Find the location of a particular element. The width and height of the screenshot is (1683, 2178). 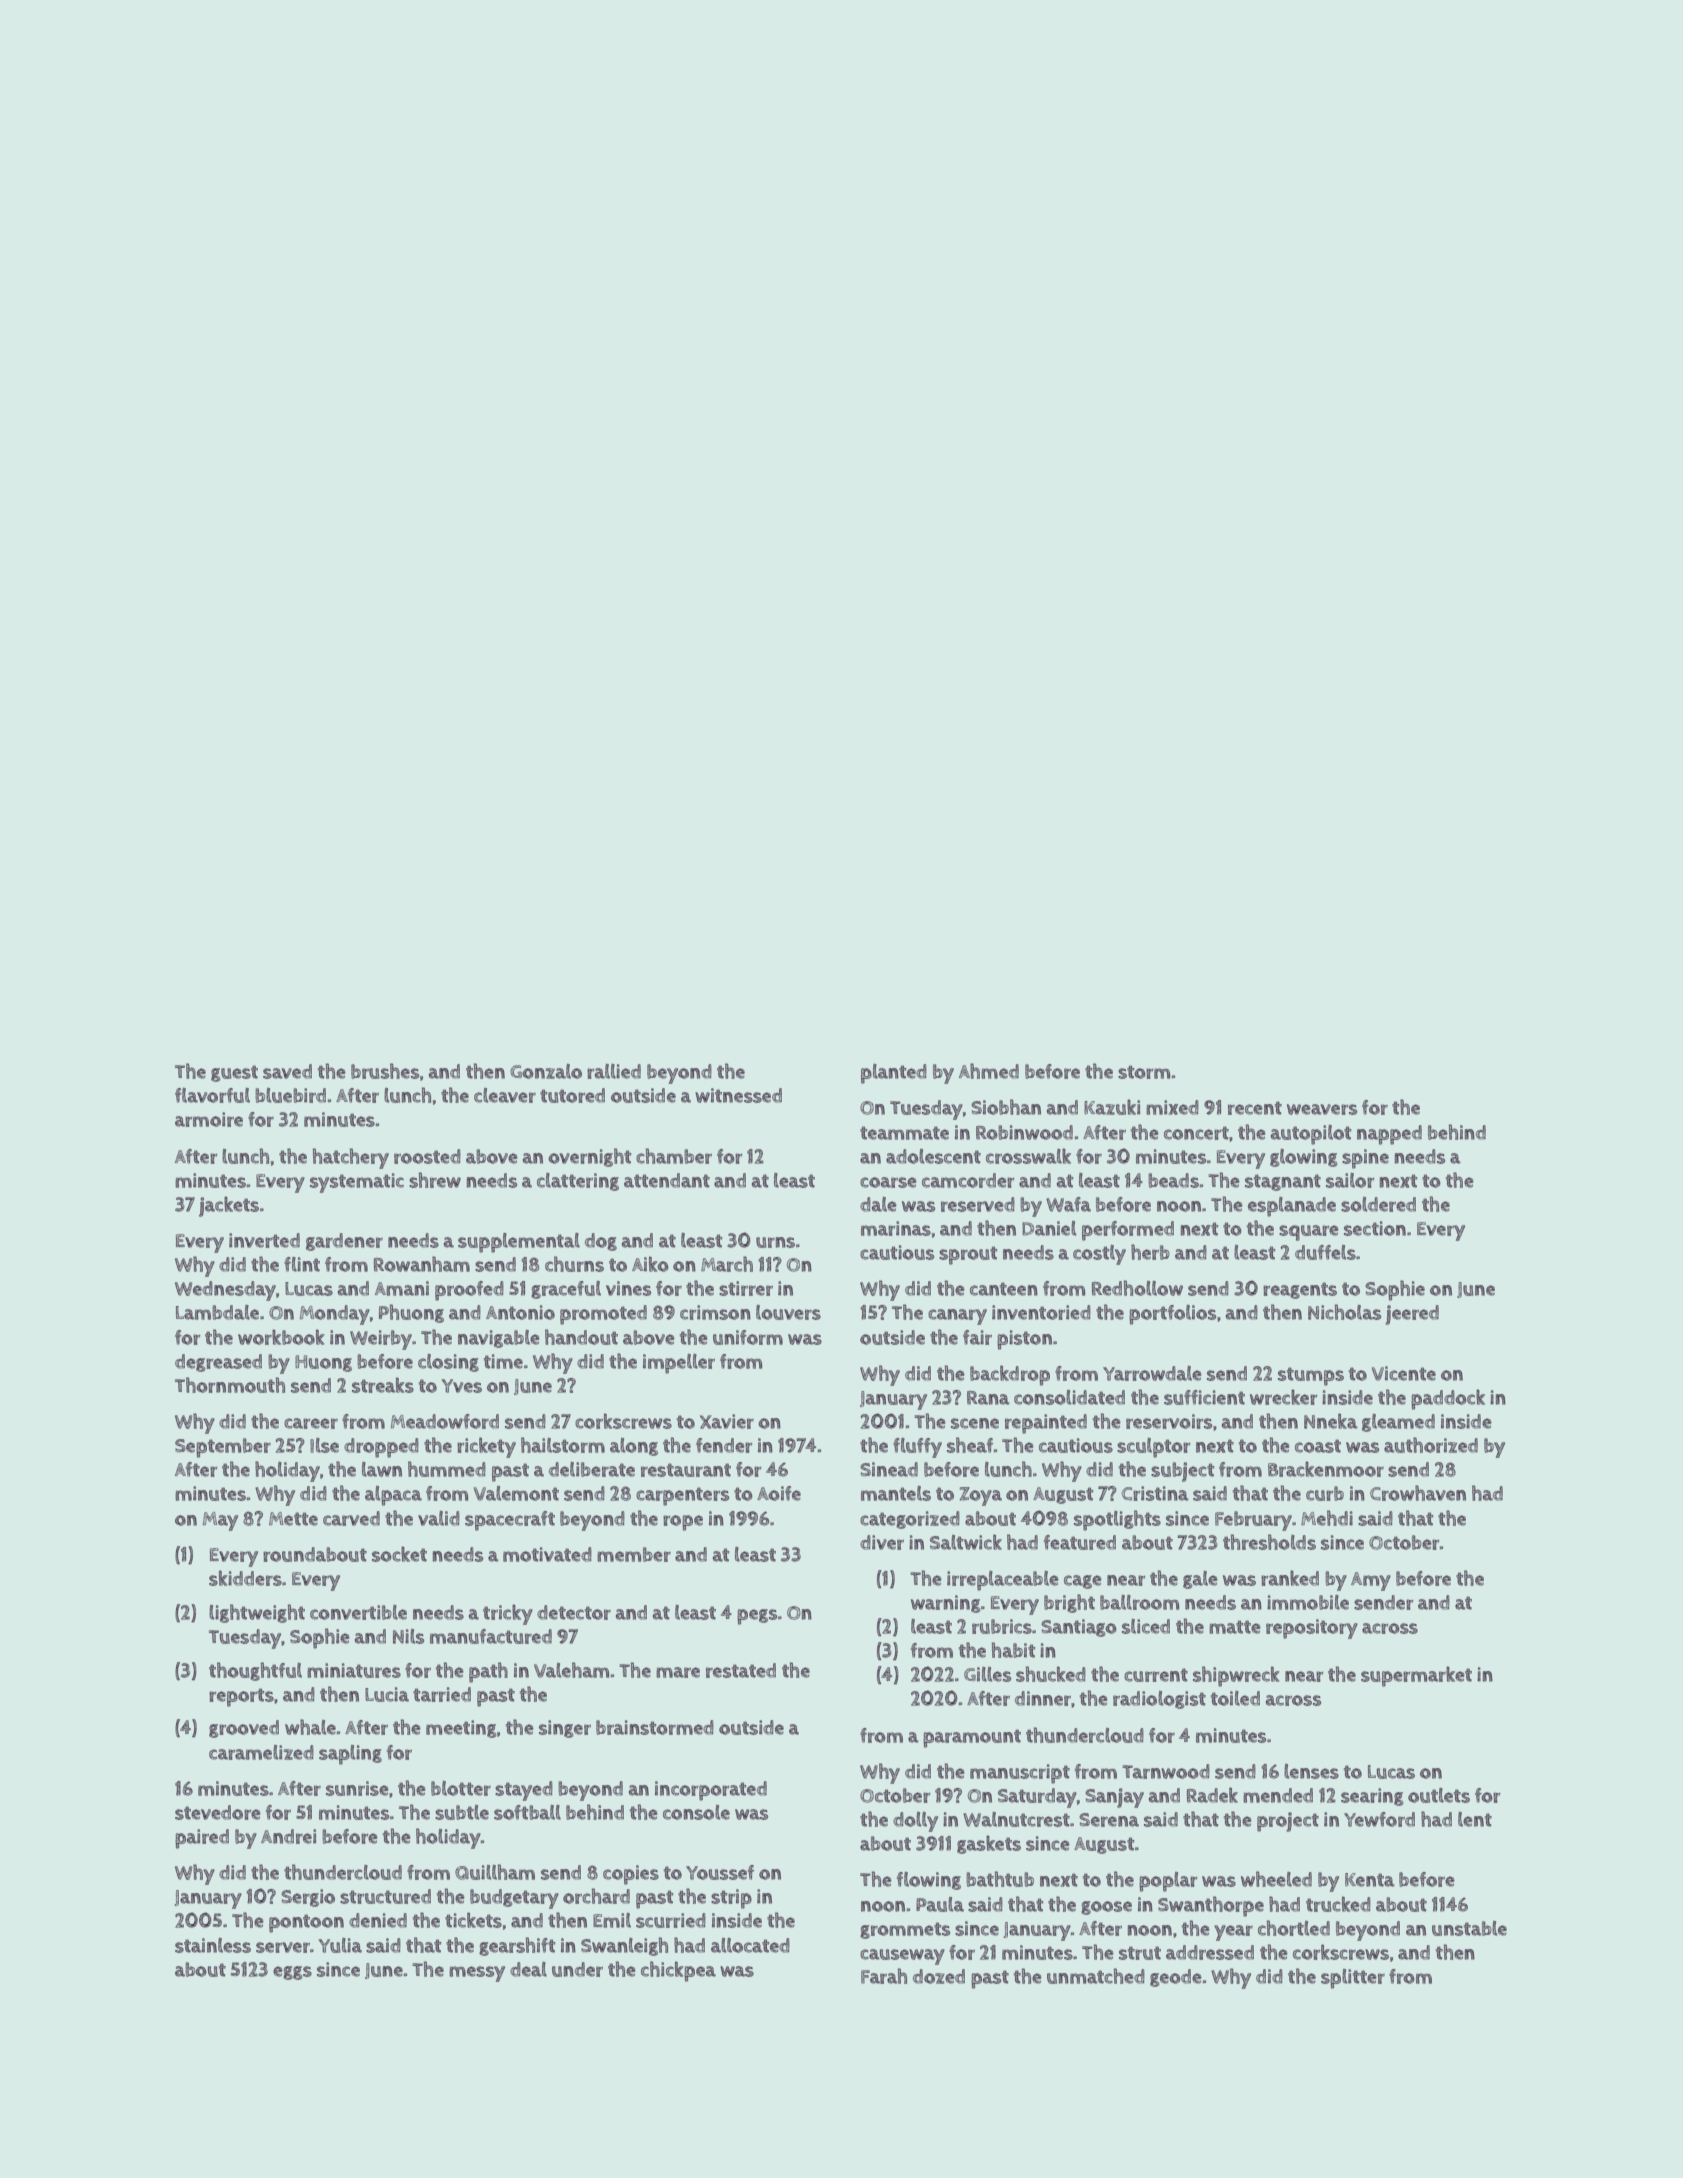

eggs is located at coordinates (292, 1973).
